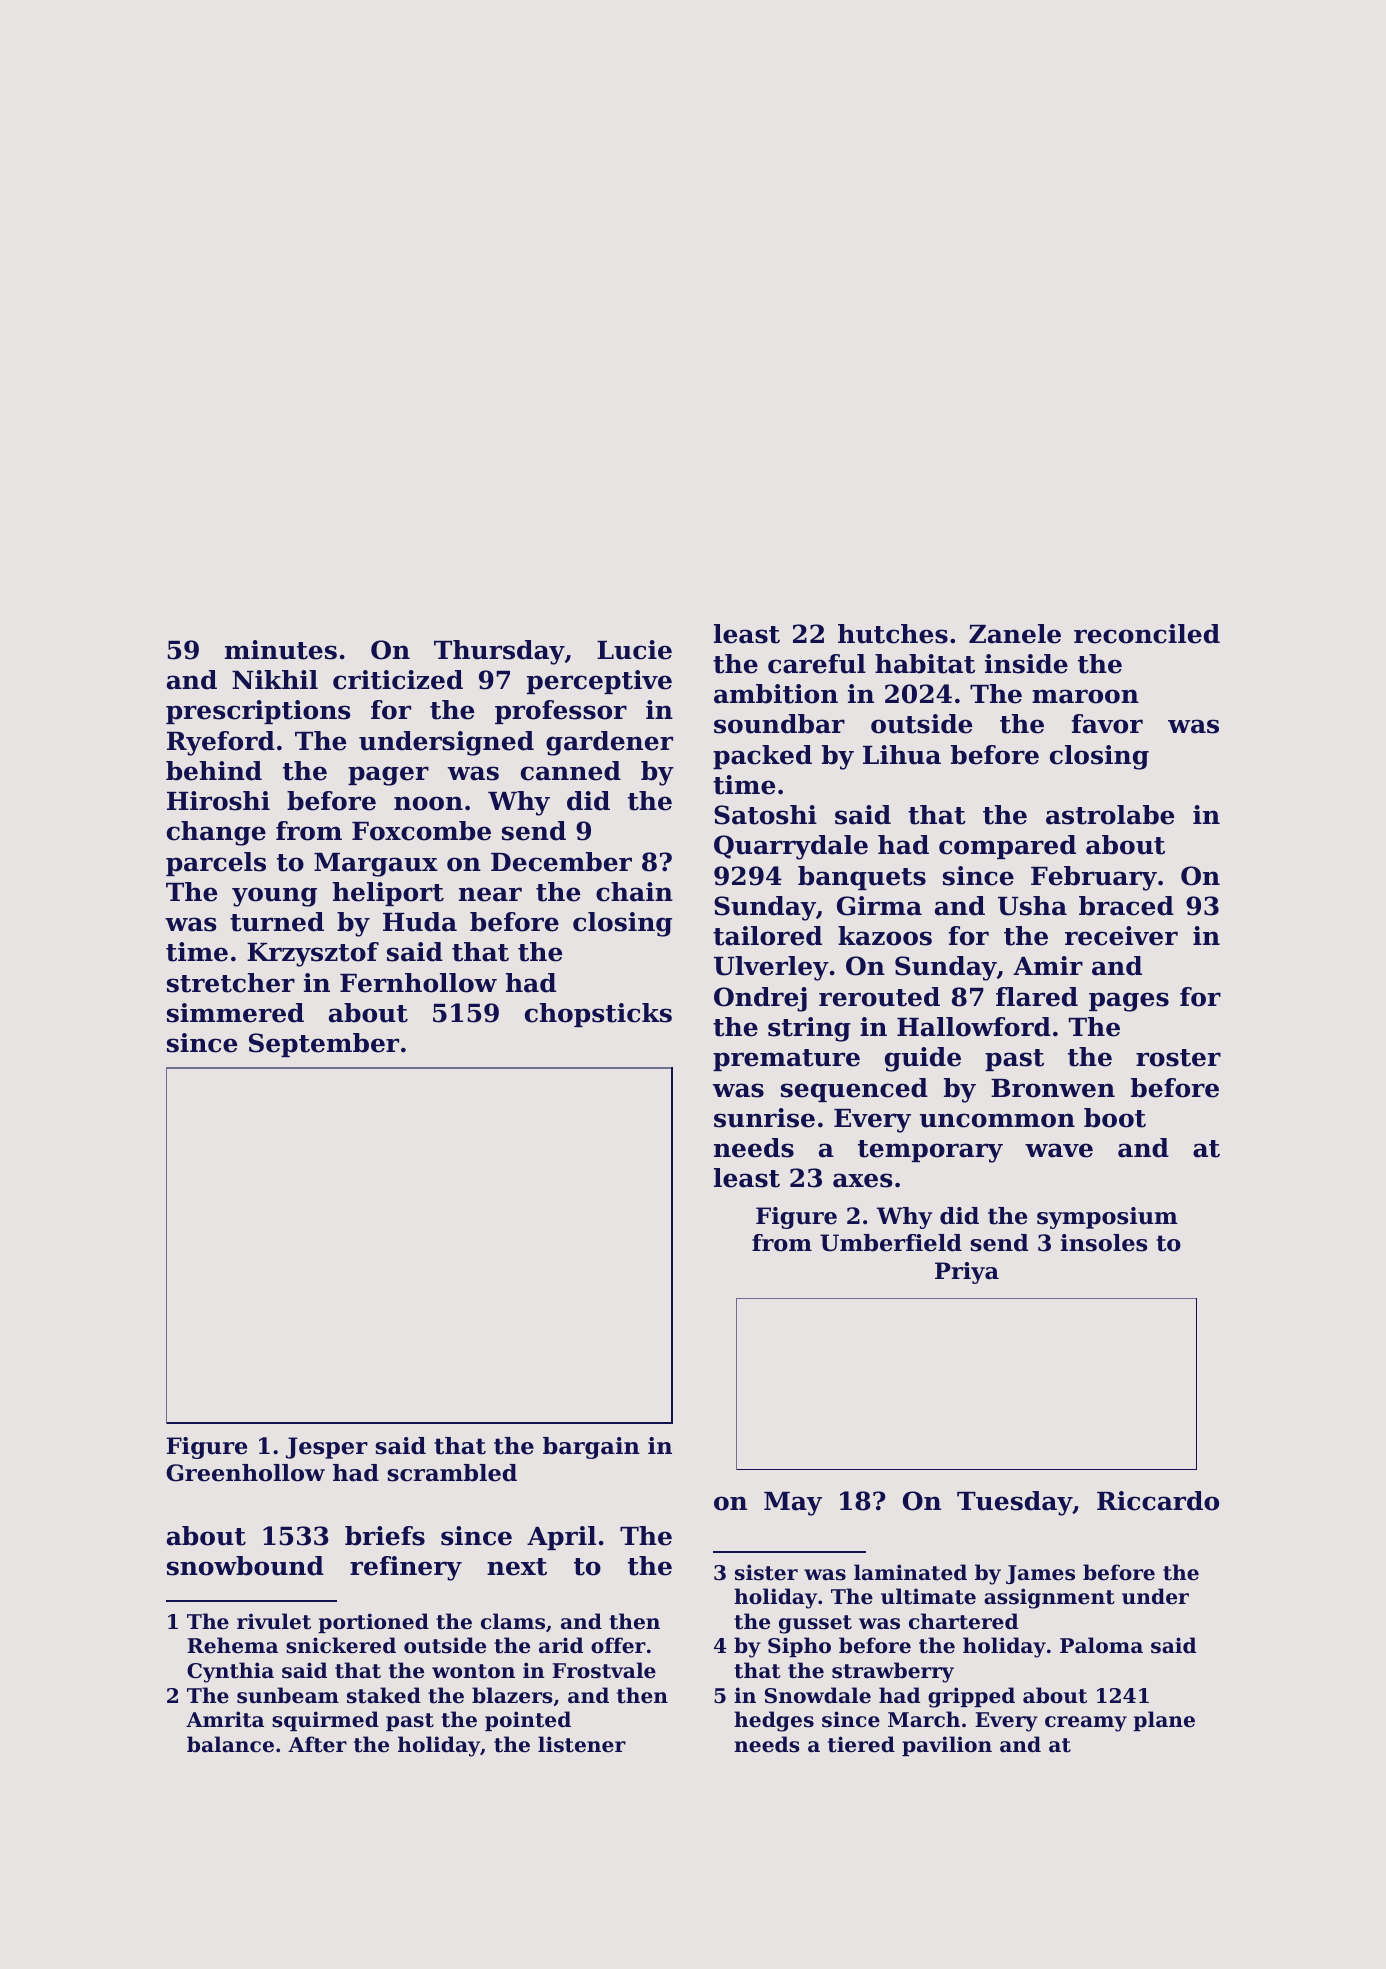 This image has height=1969, width=1386. Describe the element at coordinates (817, 664) in the image. I see `careful` at that location.
